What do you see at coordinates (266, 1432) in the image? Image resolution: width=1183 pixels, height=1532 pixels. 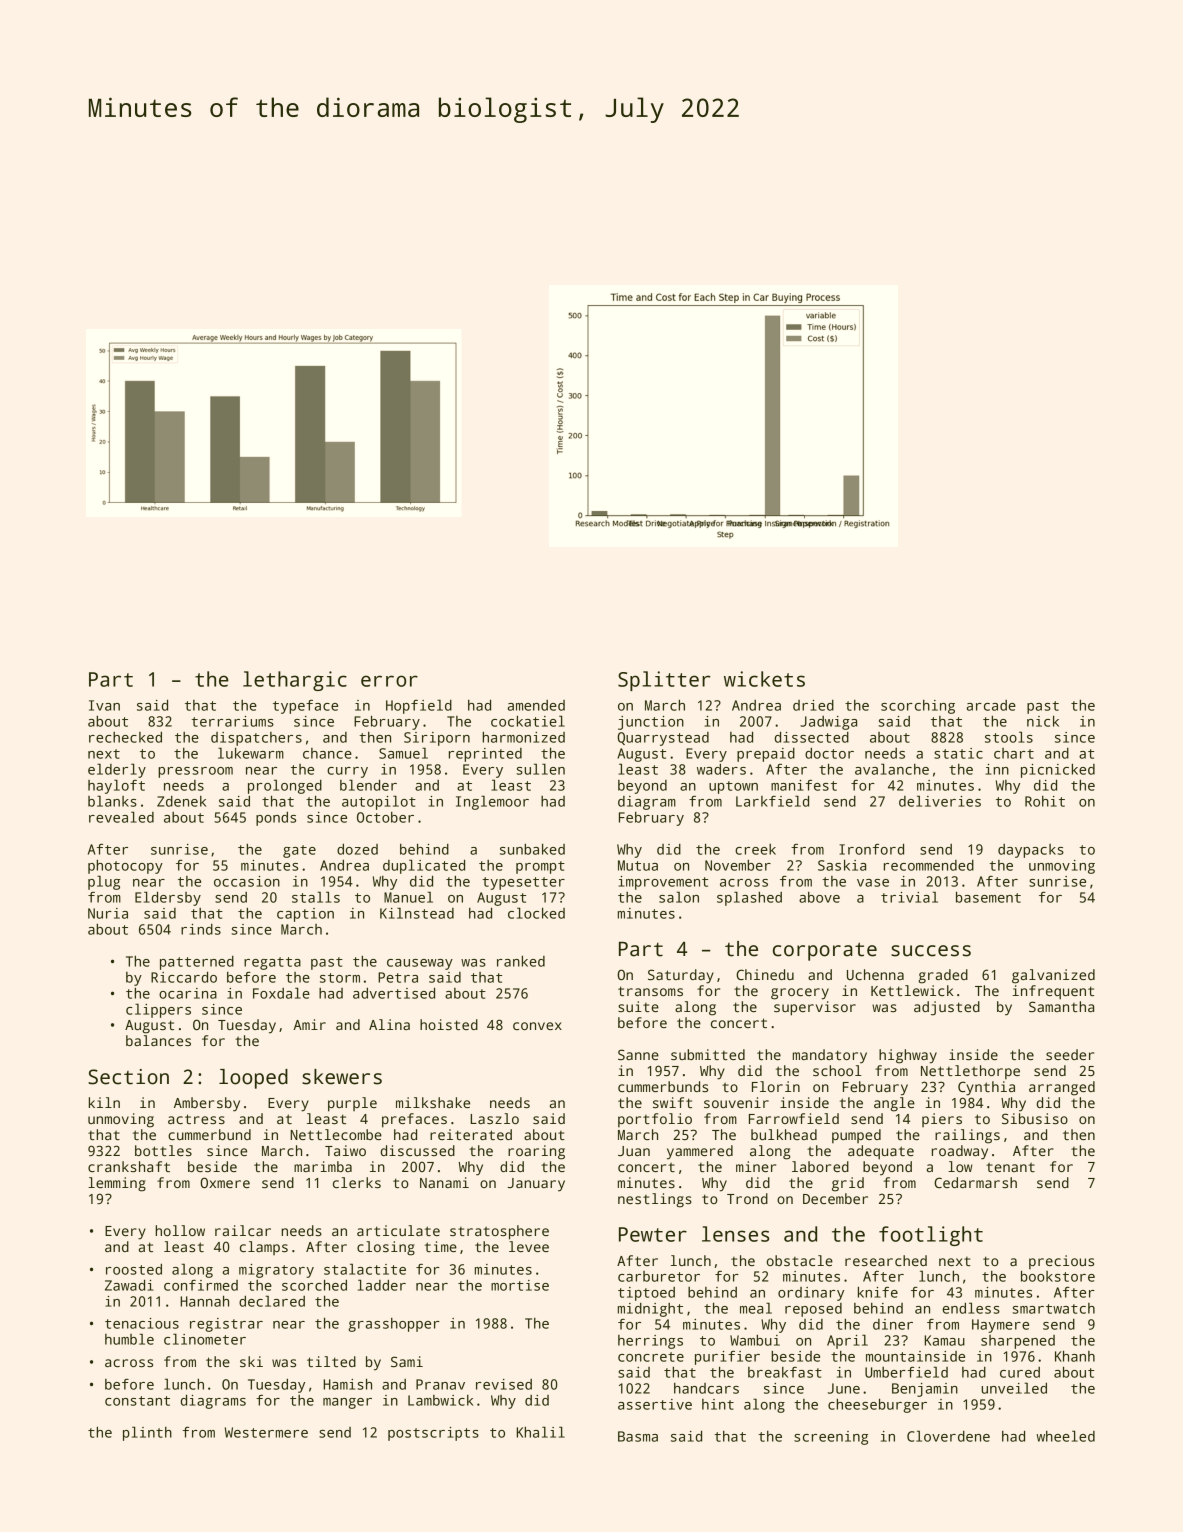 I see `Westermere` at bounding box center [266, 1432].
